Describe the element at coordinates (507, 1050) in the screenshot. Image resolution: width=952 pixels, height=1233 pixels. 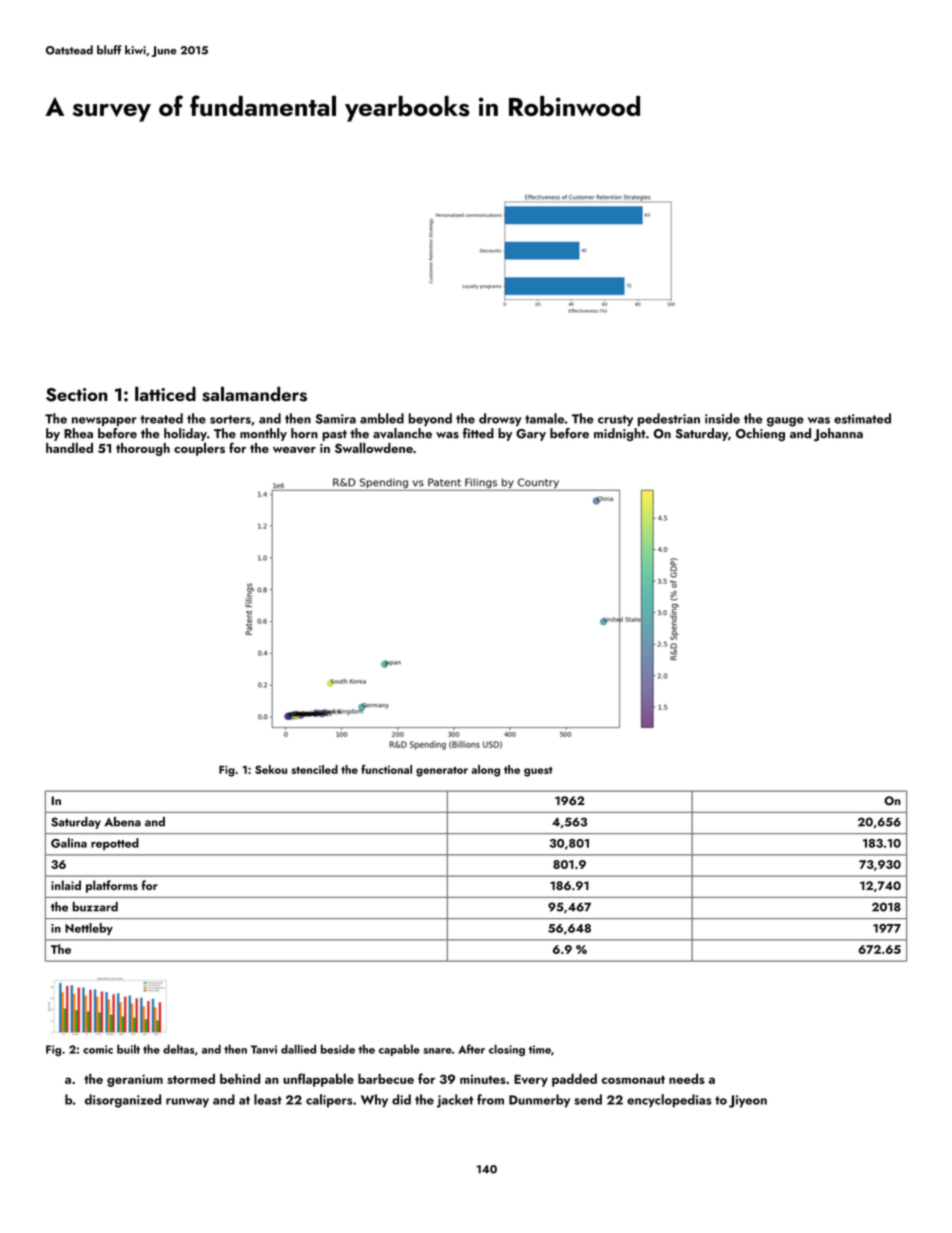
I see `closing` at that location.
